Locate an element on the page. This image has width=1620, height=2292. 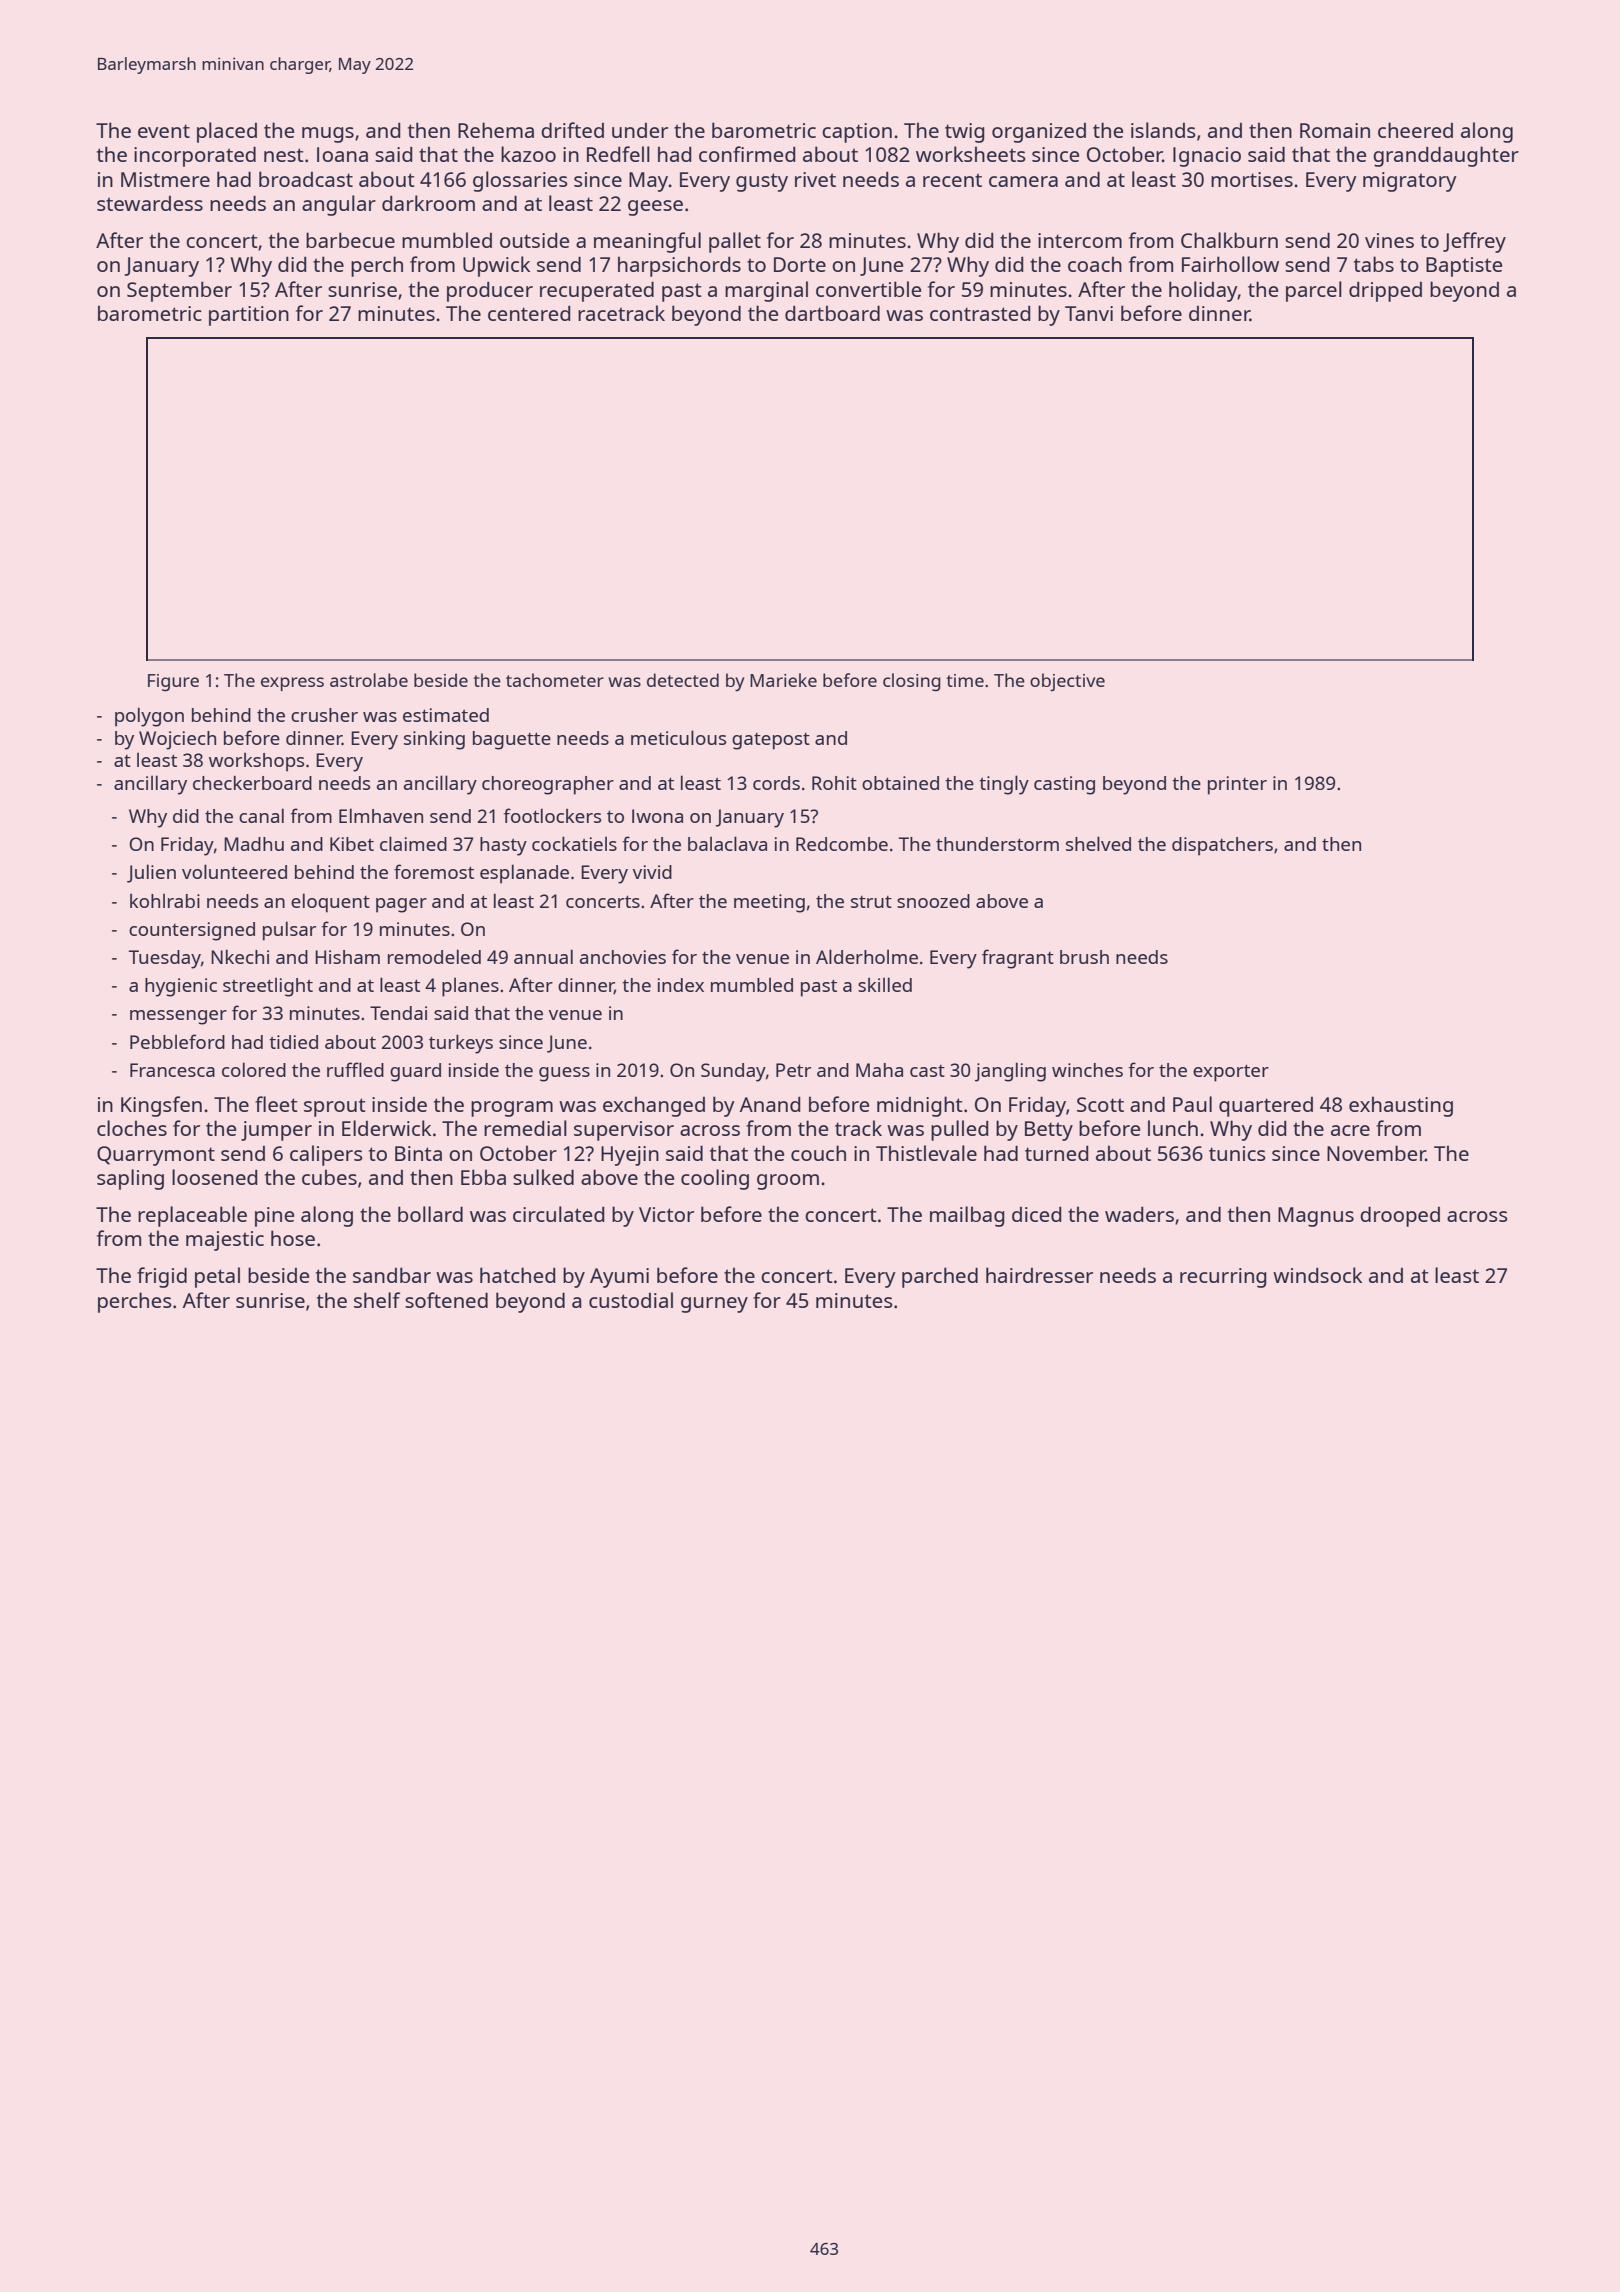
exchanged is located at coordinates (654, 1106).
